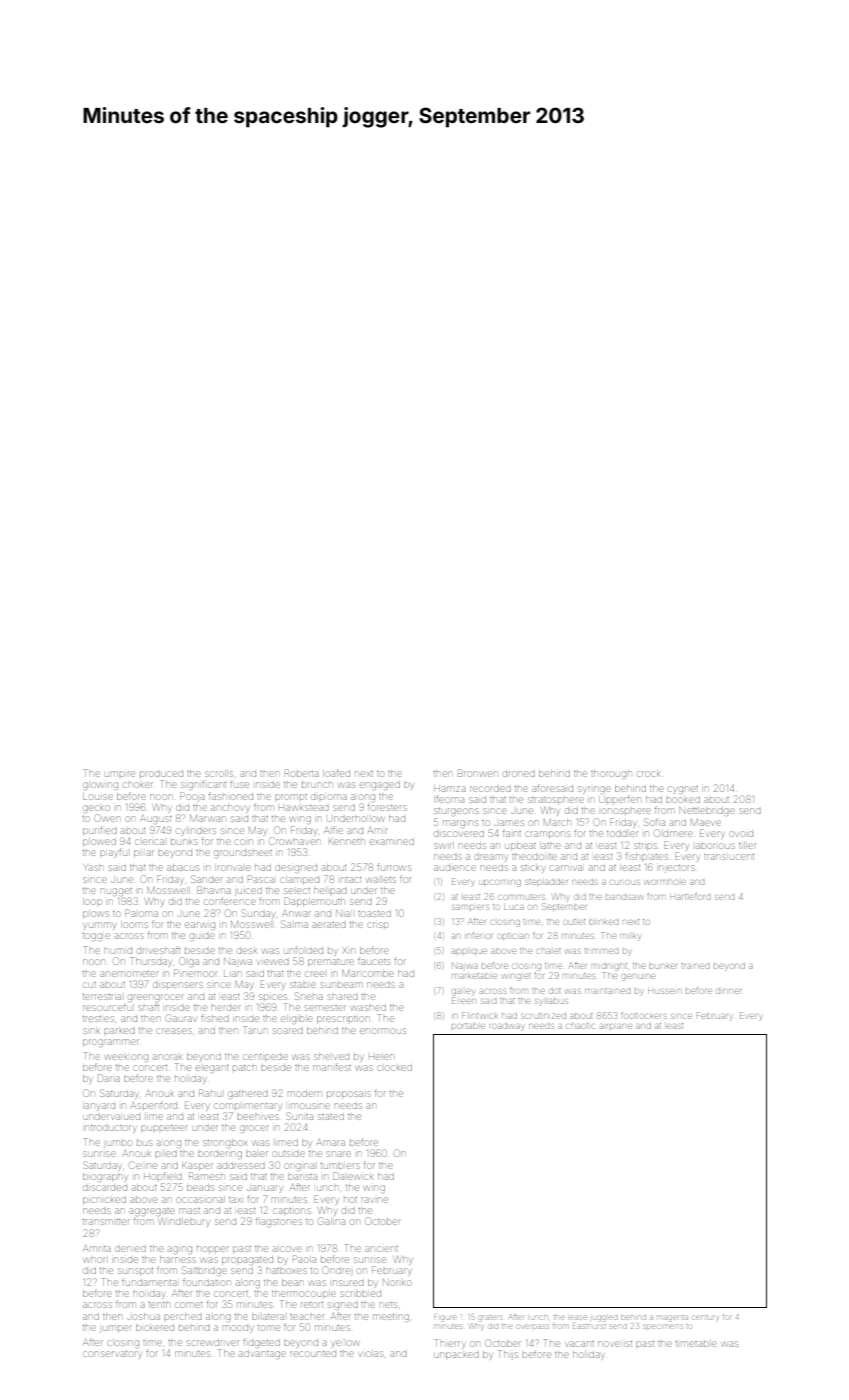 The height and width of the page is (1400, 849). Describe the element at coordinates (105, 1177) in the page. I see `biography` at that location.
